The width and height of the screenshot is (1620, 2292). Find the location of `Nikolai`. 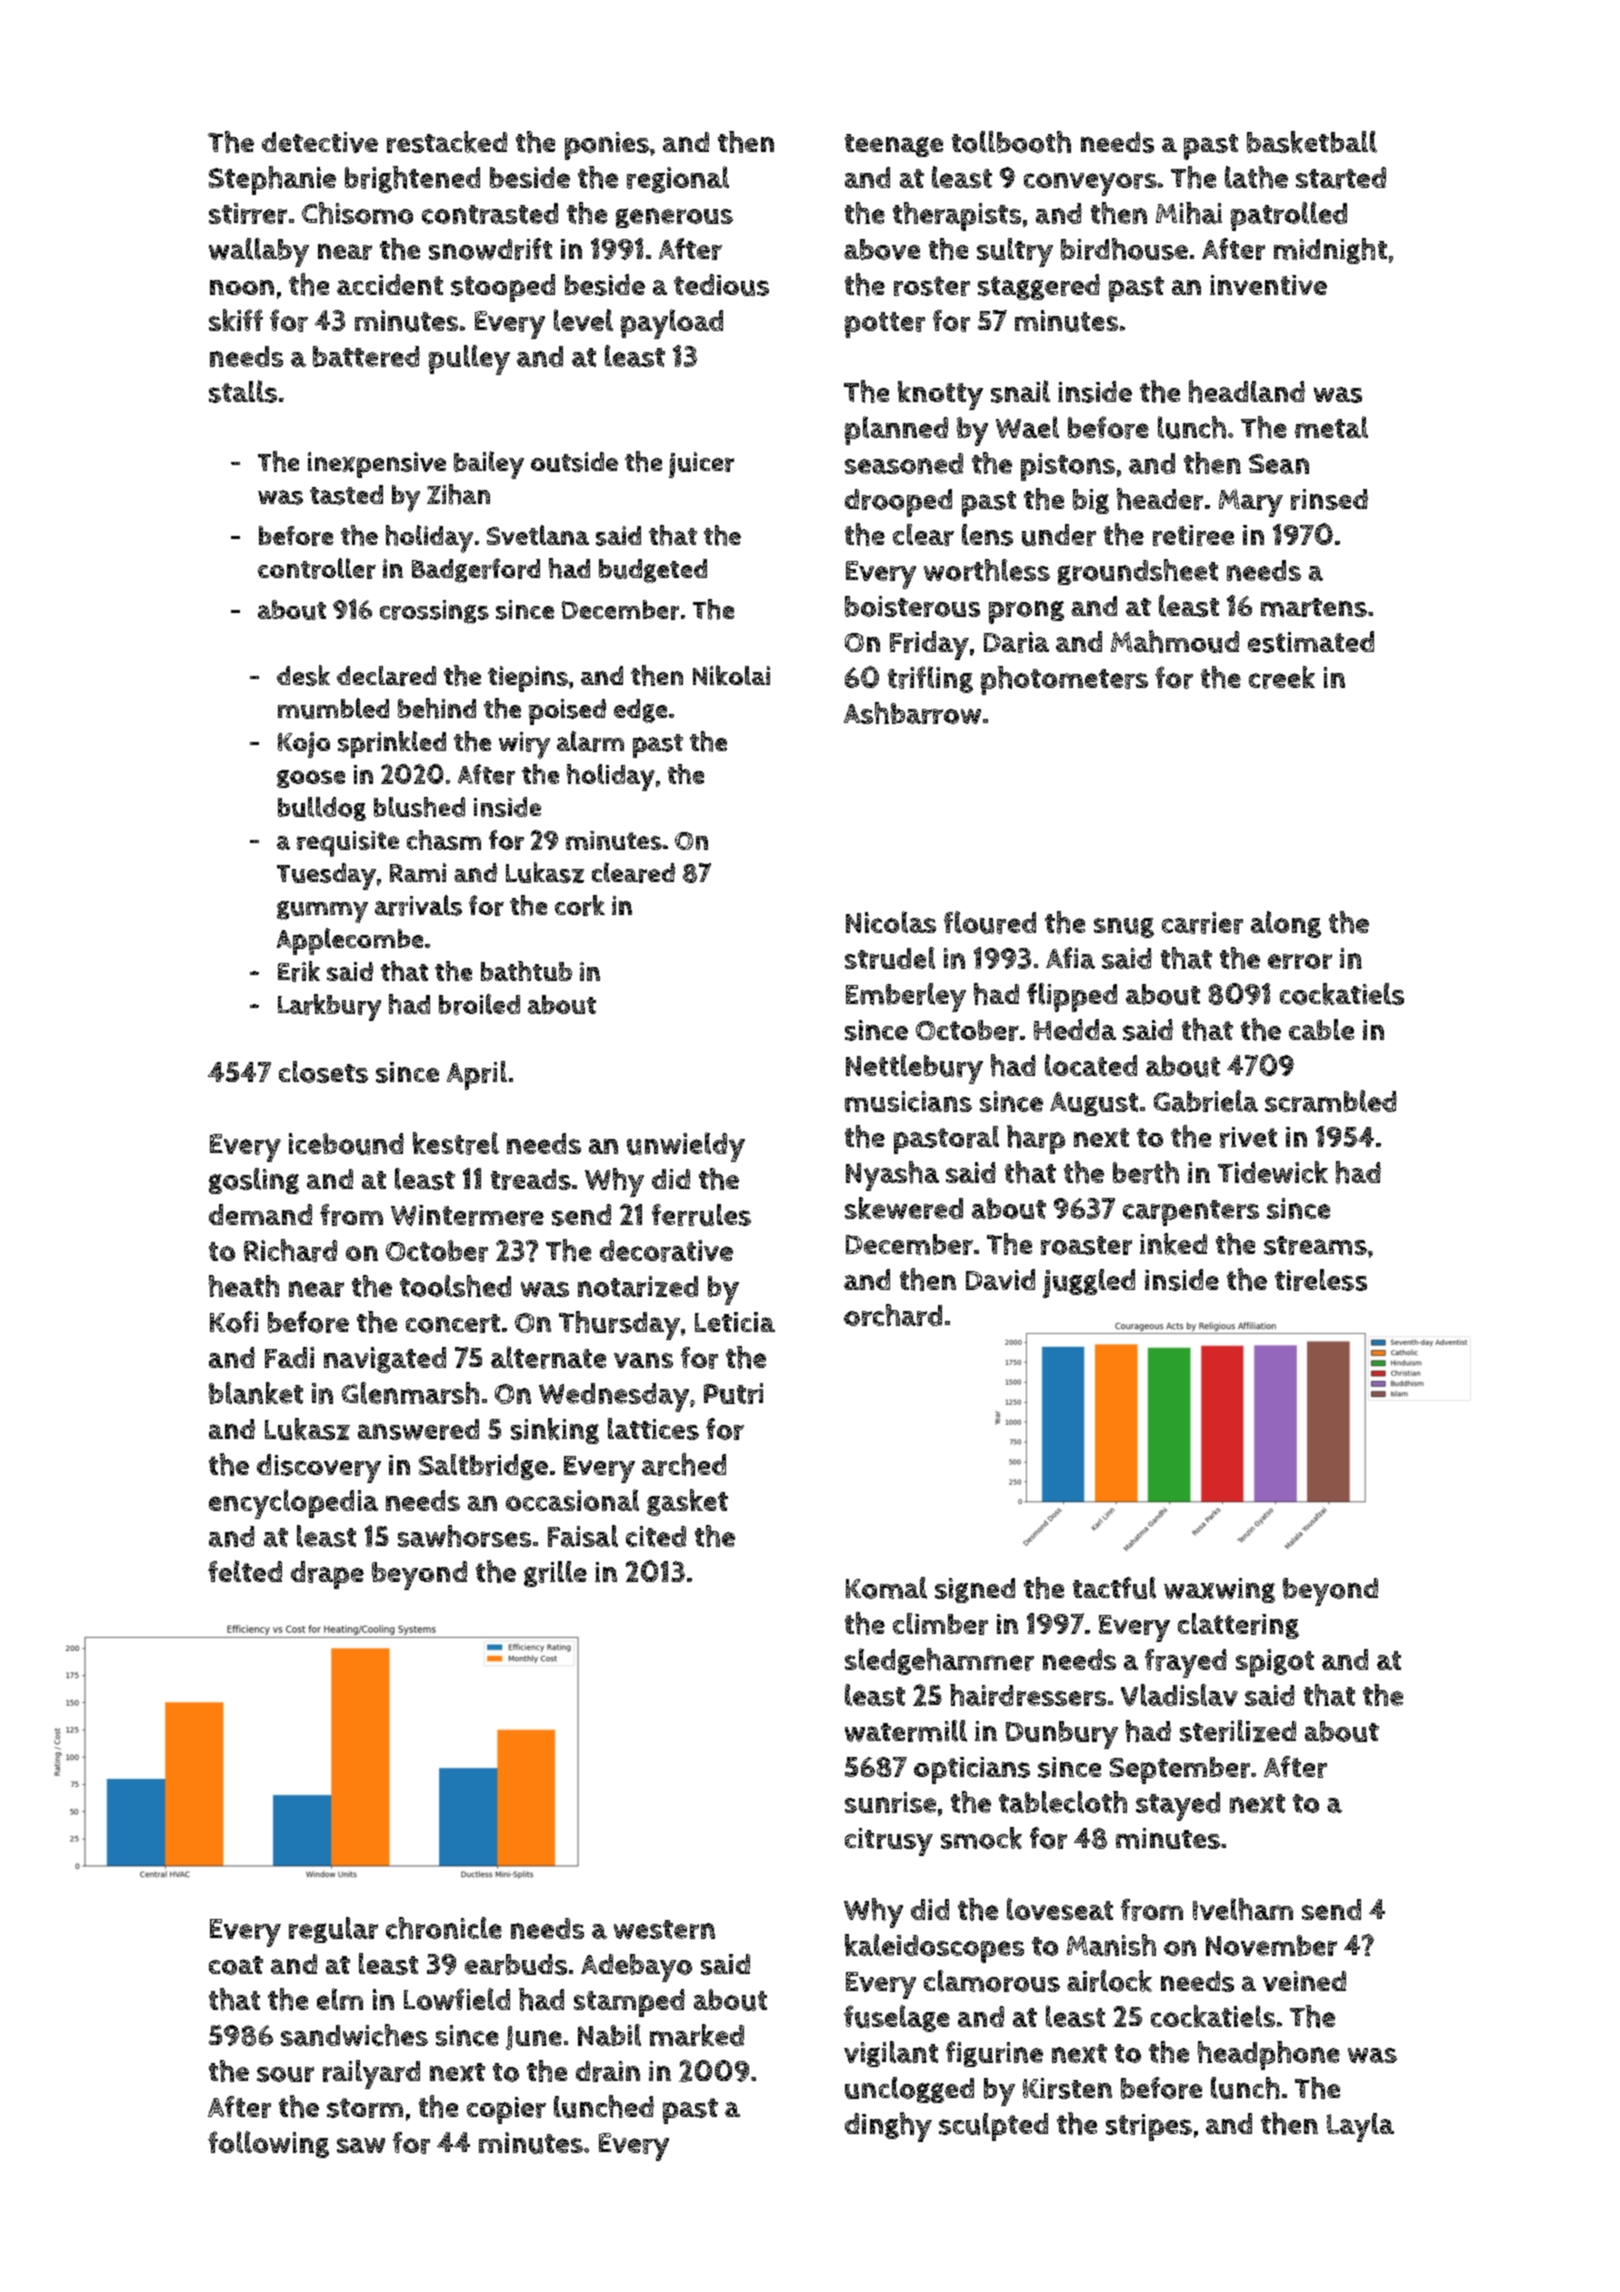

Nikolai is located at coordinates (731, 675).
